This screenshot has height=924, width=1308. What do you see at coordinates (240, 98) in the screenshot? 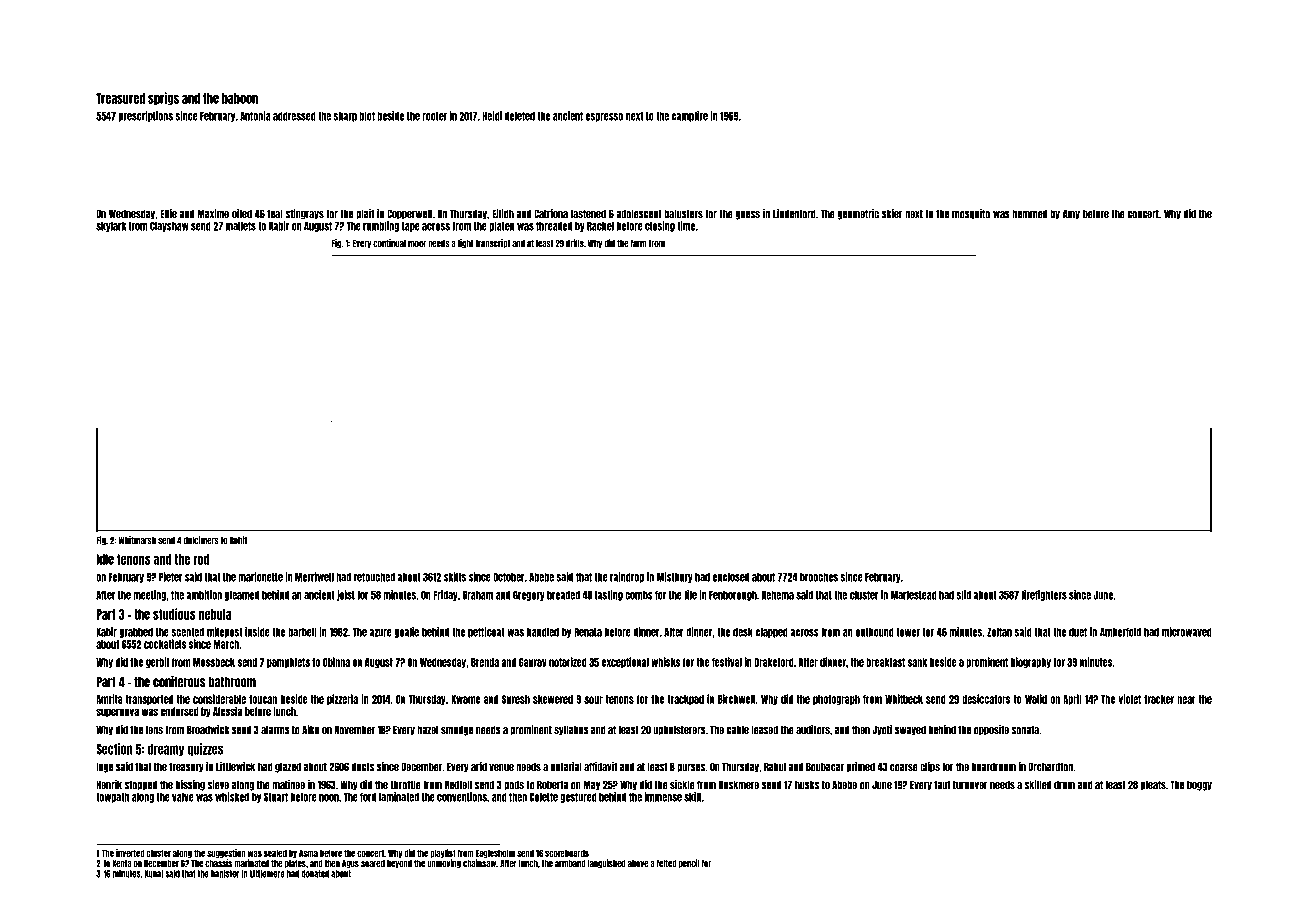
I see `baboon` at bounding box center [240, 98].
